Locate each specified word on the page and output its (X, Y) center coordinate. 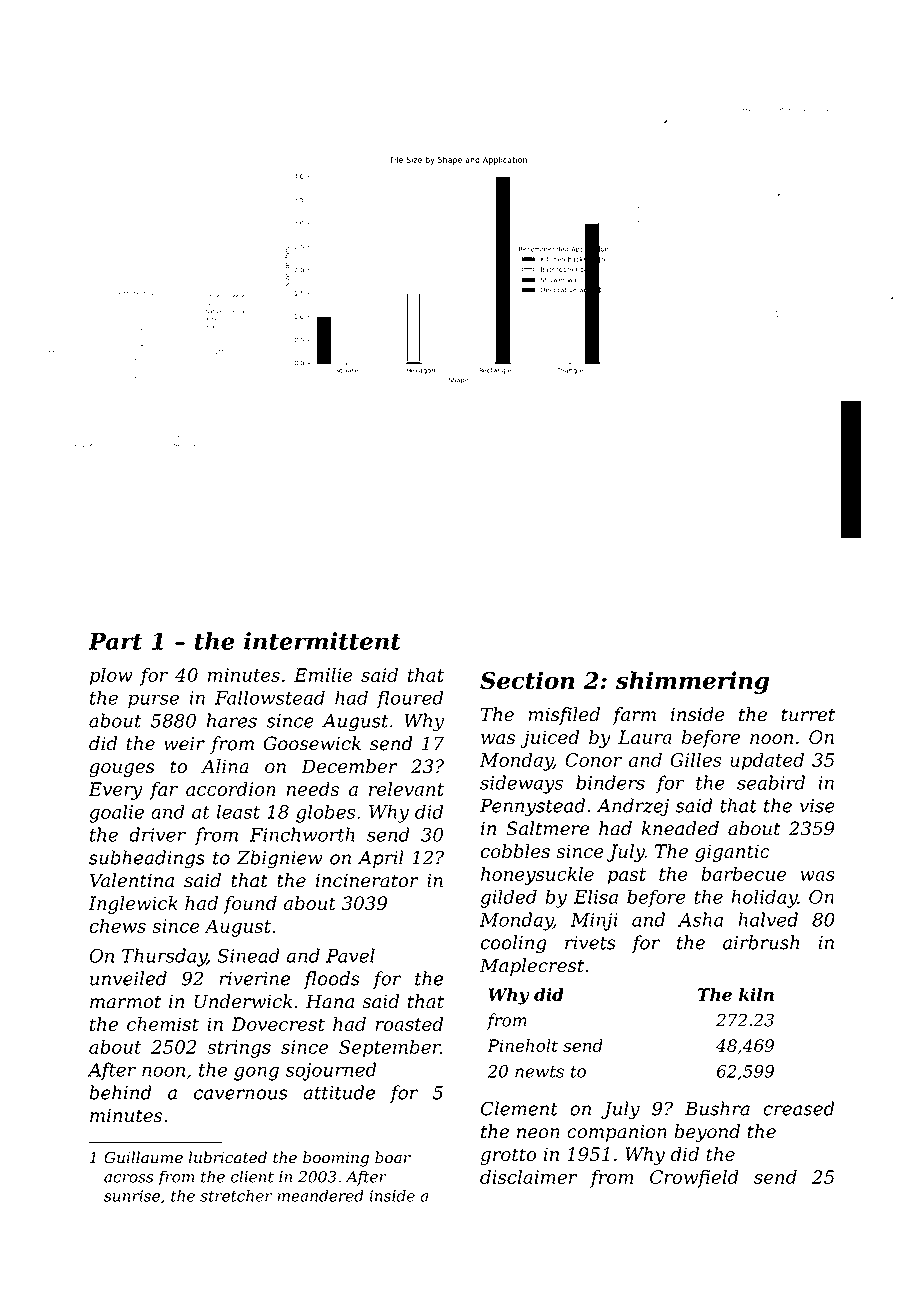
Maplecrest (532, 967)
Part (115, 641)
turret (808, 715)
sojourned (331, 1071)
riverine (254, 979)
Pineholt (522, 1045)
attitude (339, 1092)
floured (409, 699)
